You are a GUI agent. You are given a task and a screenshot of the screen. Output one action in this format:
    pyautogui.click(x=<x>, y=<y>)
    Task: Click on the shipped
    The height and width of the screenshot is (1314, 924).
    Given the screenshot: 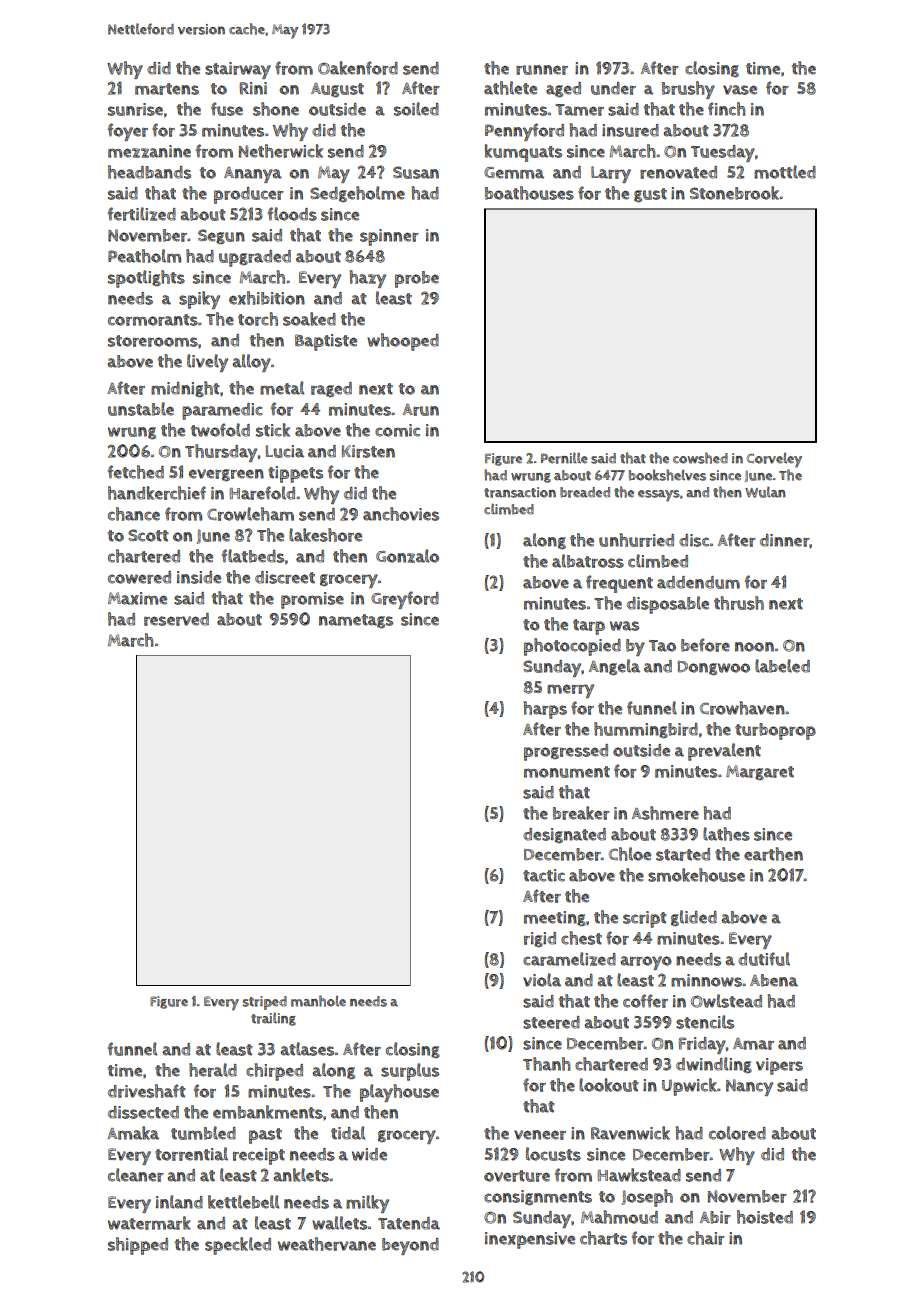 What is the action you would take?
    pyautogui.click(x=138, y=1246)
